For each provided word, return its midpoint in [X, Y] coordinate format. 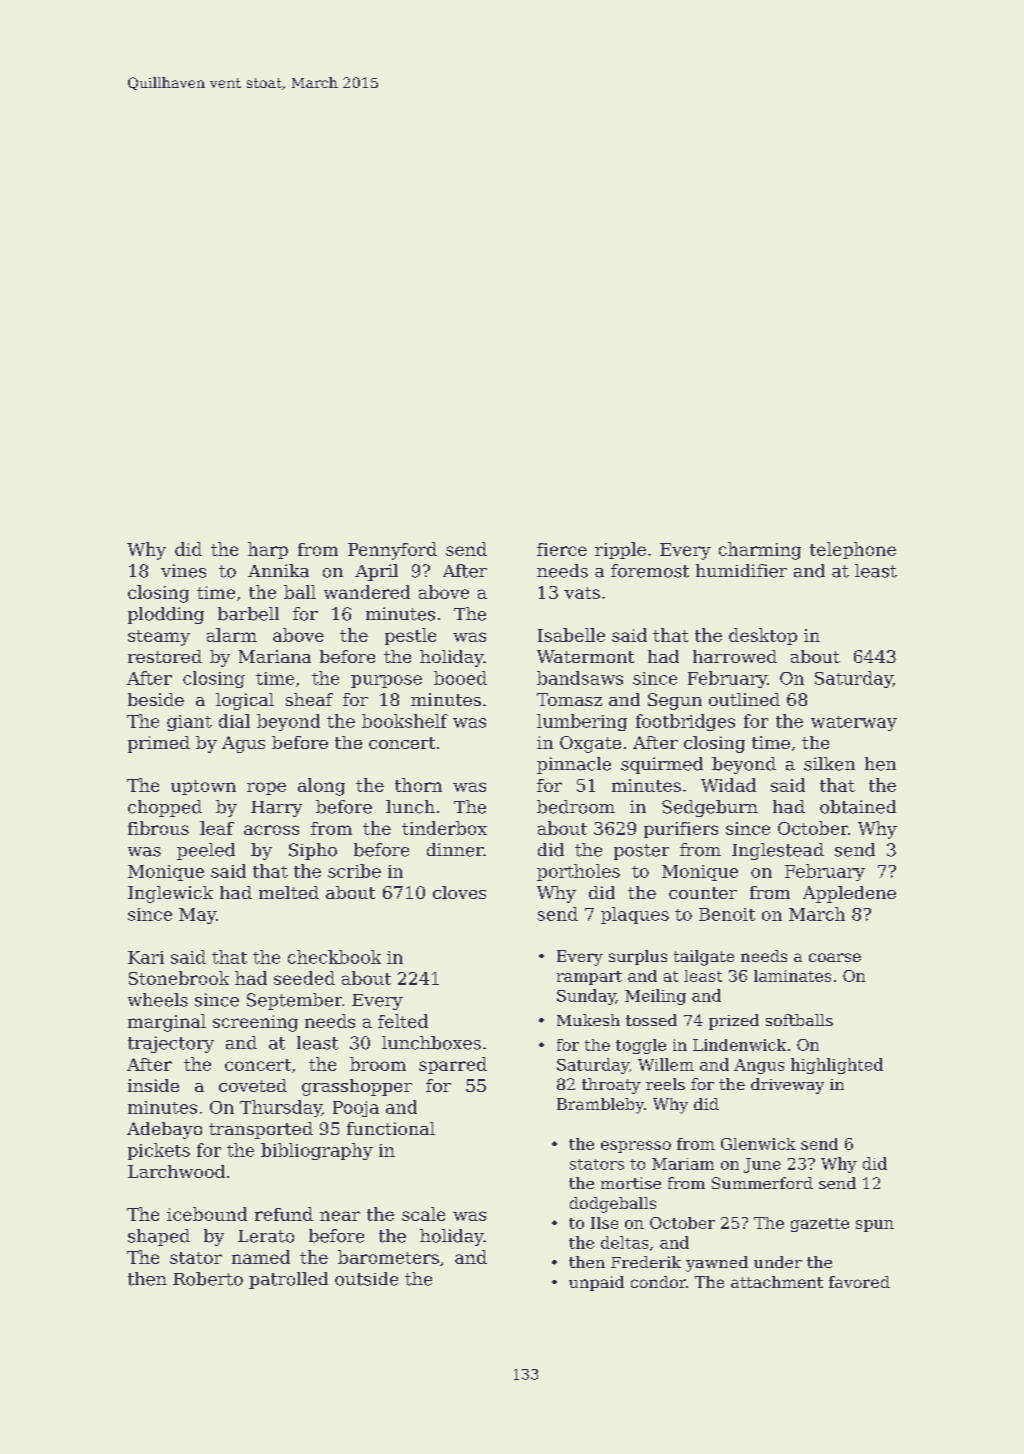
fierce [562, 549]
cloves [459, 892]
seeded [304, 978]
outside [366, 1279]
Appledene [849, 894]
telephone [853, 550]
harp [268, 550]
